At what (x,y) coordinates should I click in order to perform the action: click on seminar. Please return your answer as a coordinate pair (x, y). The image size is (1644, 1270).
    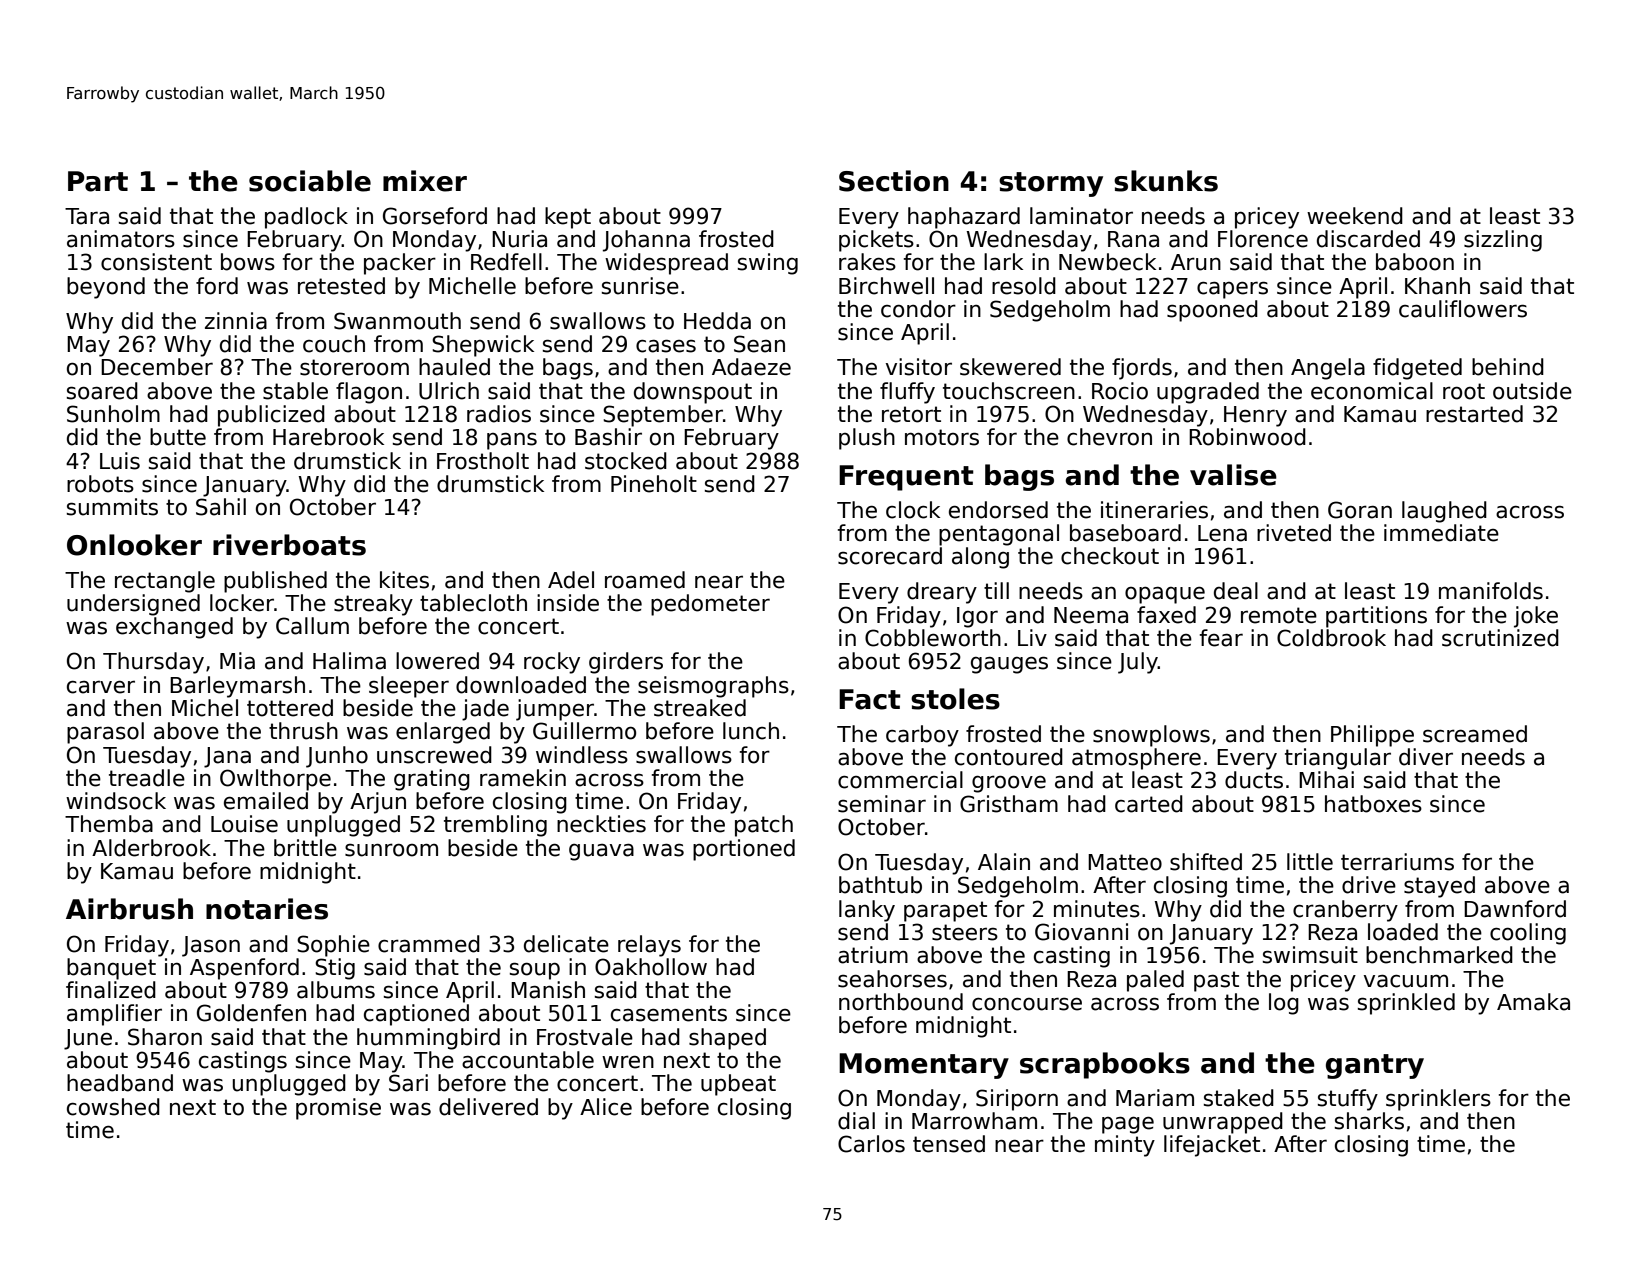
    Looking at the image, I should click on (882, 804).
